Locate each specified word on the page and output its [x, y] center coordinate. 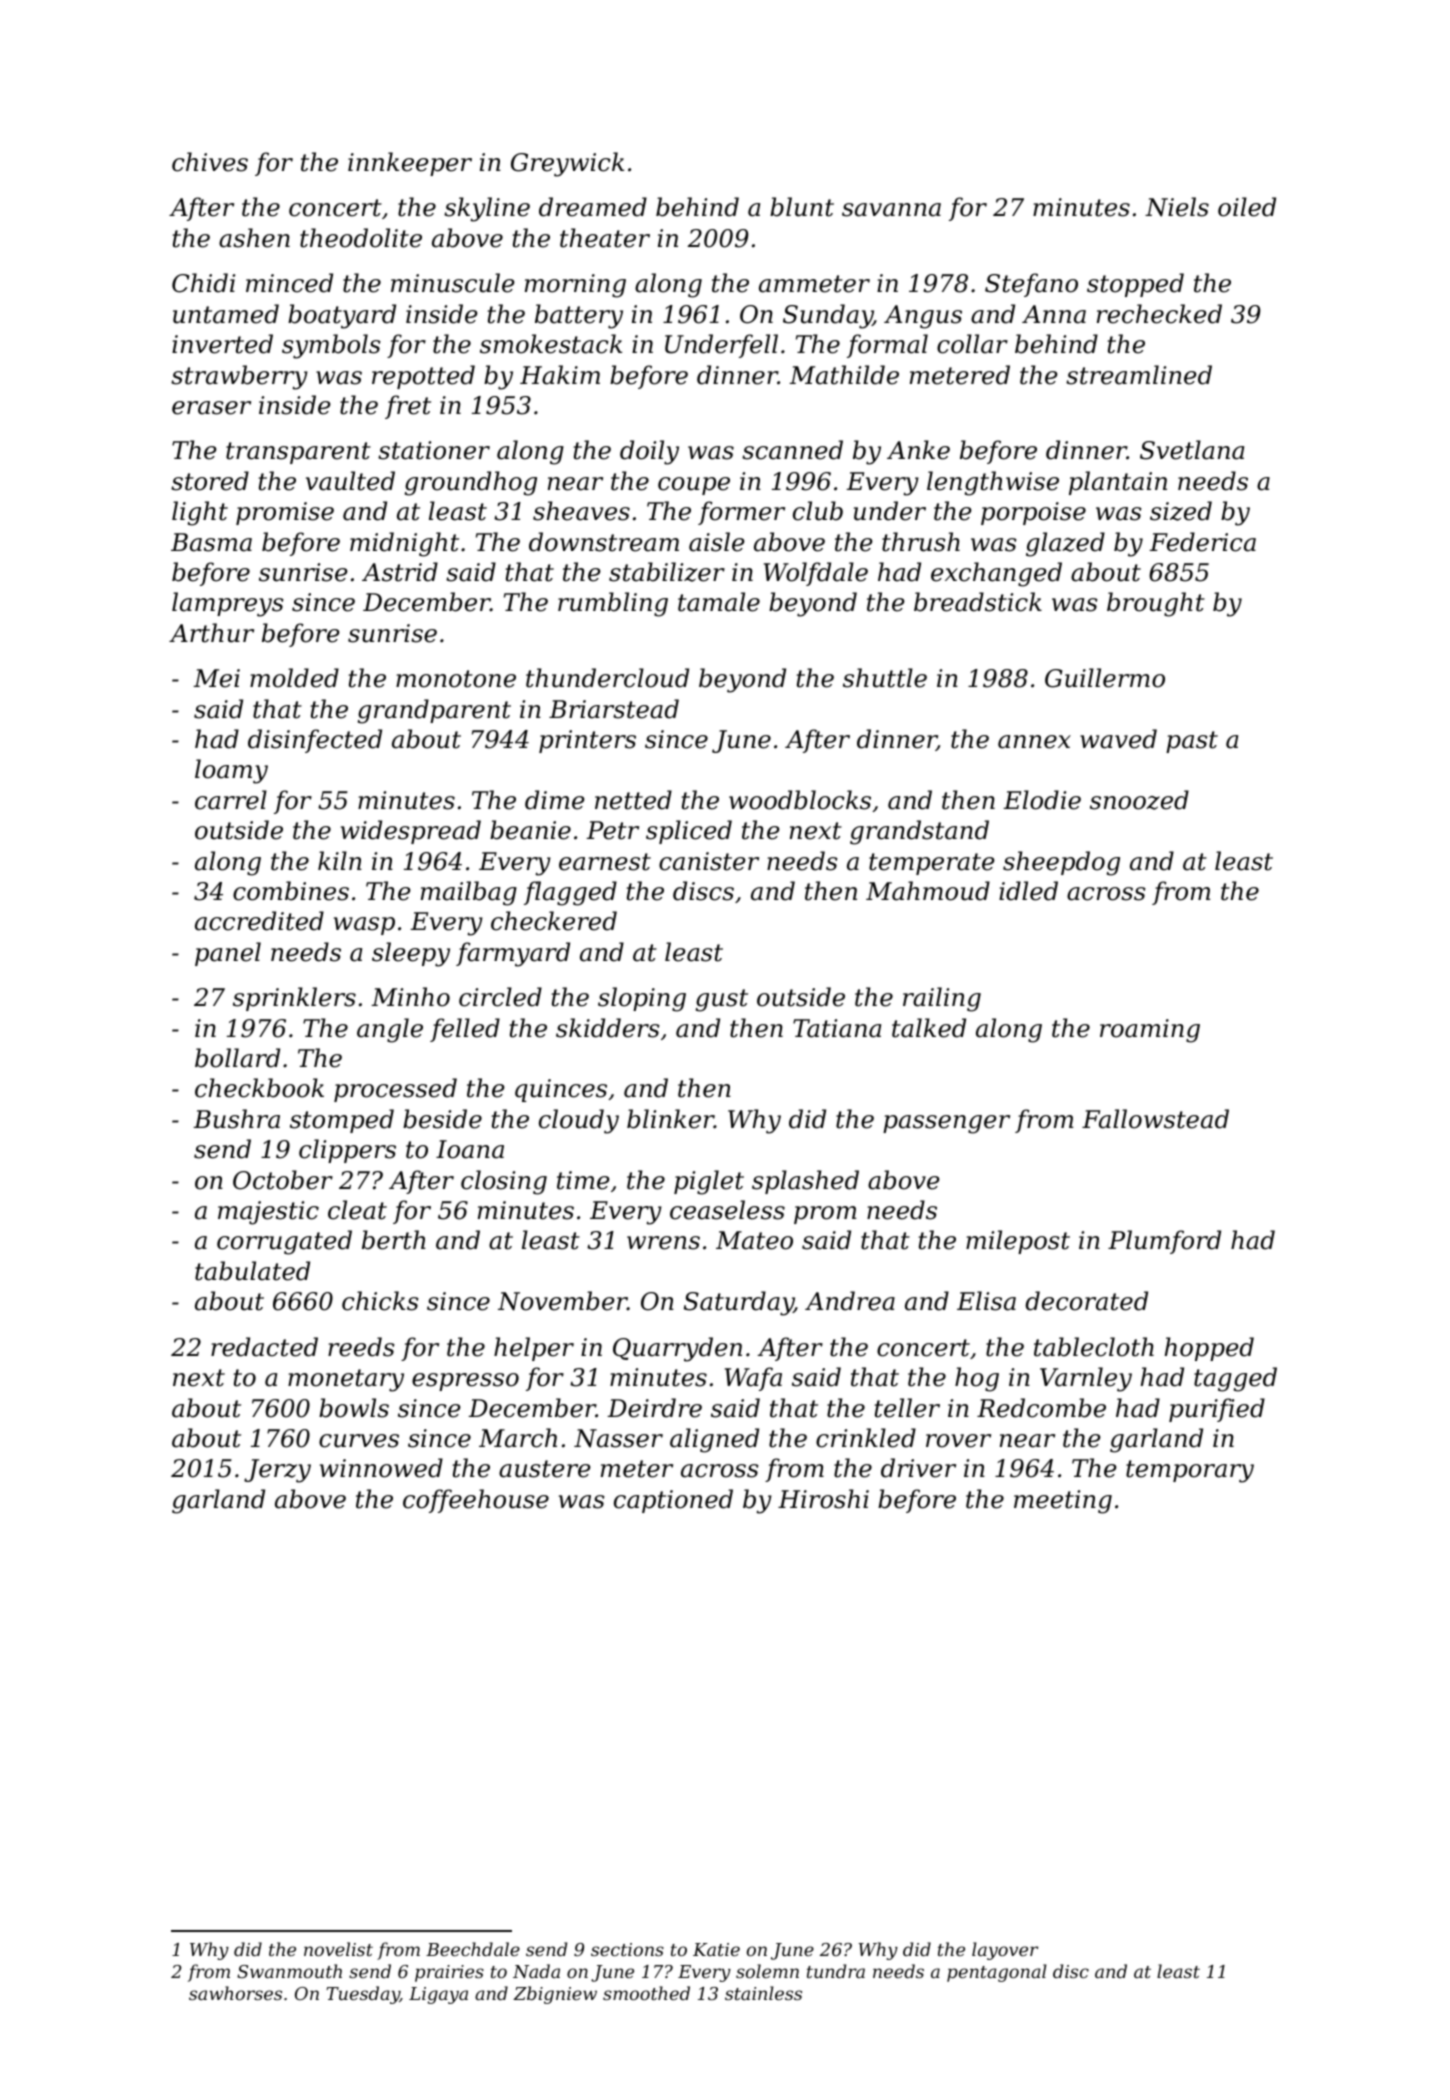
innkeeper [410, 164]
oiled [1247, 207]
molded [294, 678]
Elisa [986, 1301]
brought [1156, 604]
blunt [802, 207]
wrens [663, 1243]
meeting [1063, 1502]
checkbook [259, 1088]
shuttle [885, 678]
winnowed [381, 1468]
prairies [449, 1973]
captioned [673, 1501]
